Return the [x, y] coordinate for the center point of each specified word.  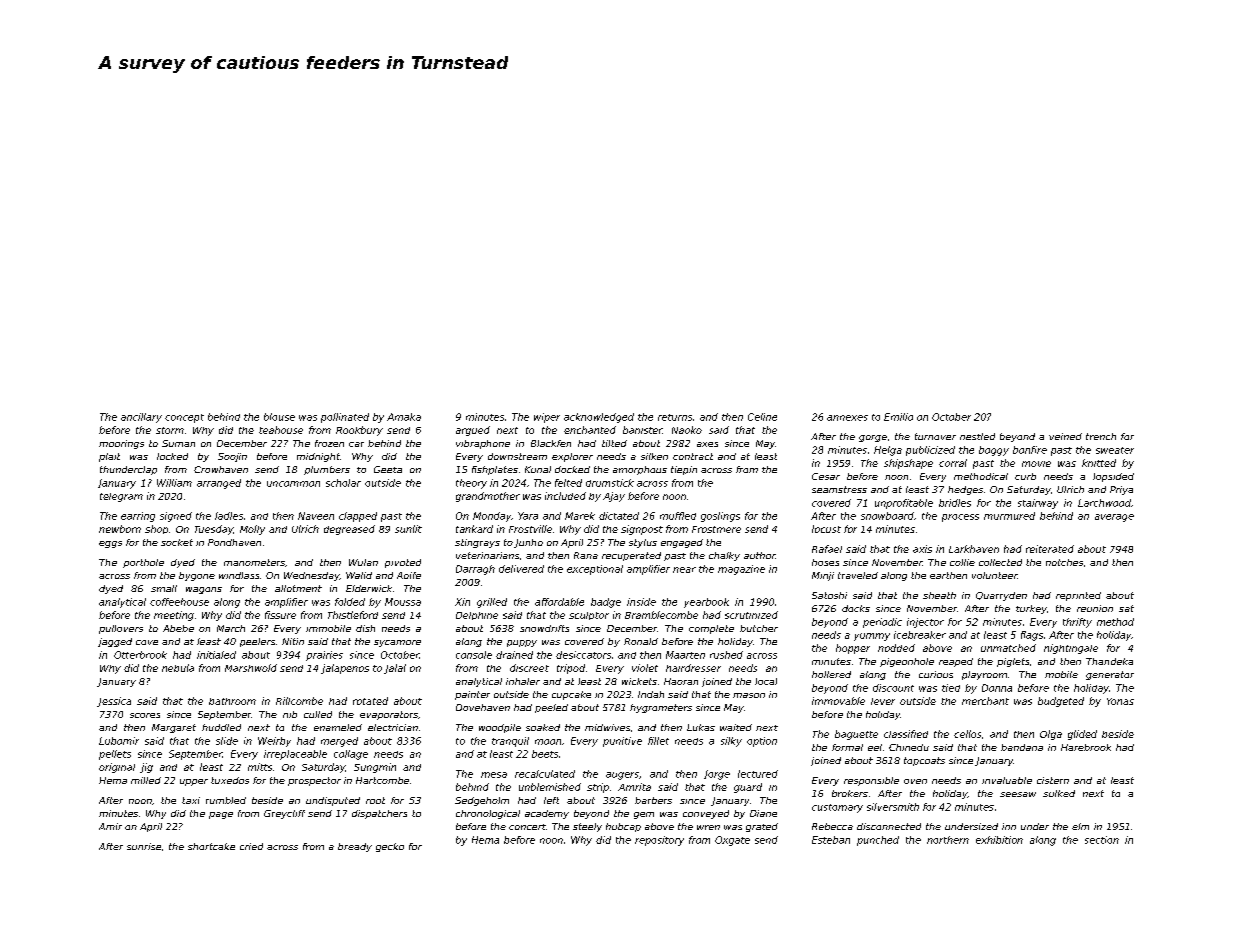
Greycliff [284, 814]
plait [109, 457]
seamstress [839, 489]
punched [878, 841]
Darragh [475, 570]
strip [598, 788]
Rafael [827, 549]
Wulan [363, 562]
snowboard [887, 516]
